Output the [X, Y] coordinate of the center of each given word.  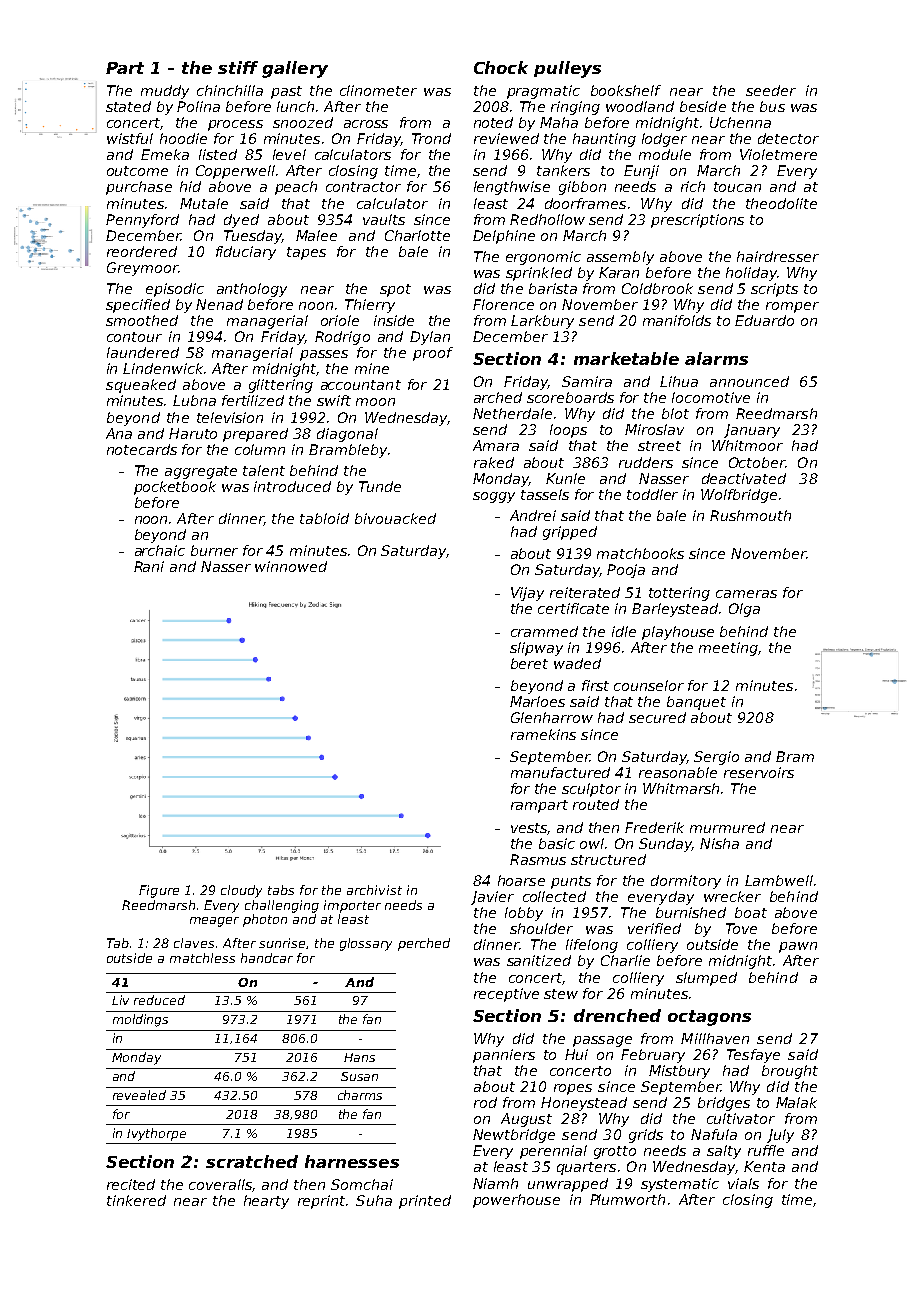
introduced [292, 486]
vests [529, 829]
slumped [706, 979]
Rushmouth [750, 515]
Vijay [527, 594]
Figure [159, 891]
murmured [727, 827]
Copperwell [235, 172]
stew [561, 994]
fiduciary [246, 253]
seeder [771, 90]
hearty [266, 1202]
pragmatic [543, 92]
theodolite [781, 203]
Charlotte [417, 235]
